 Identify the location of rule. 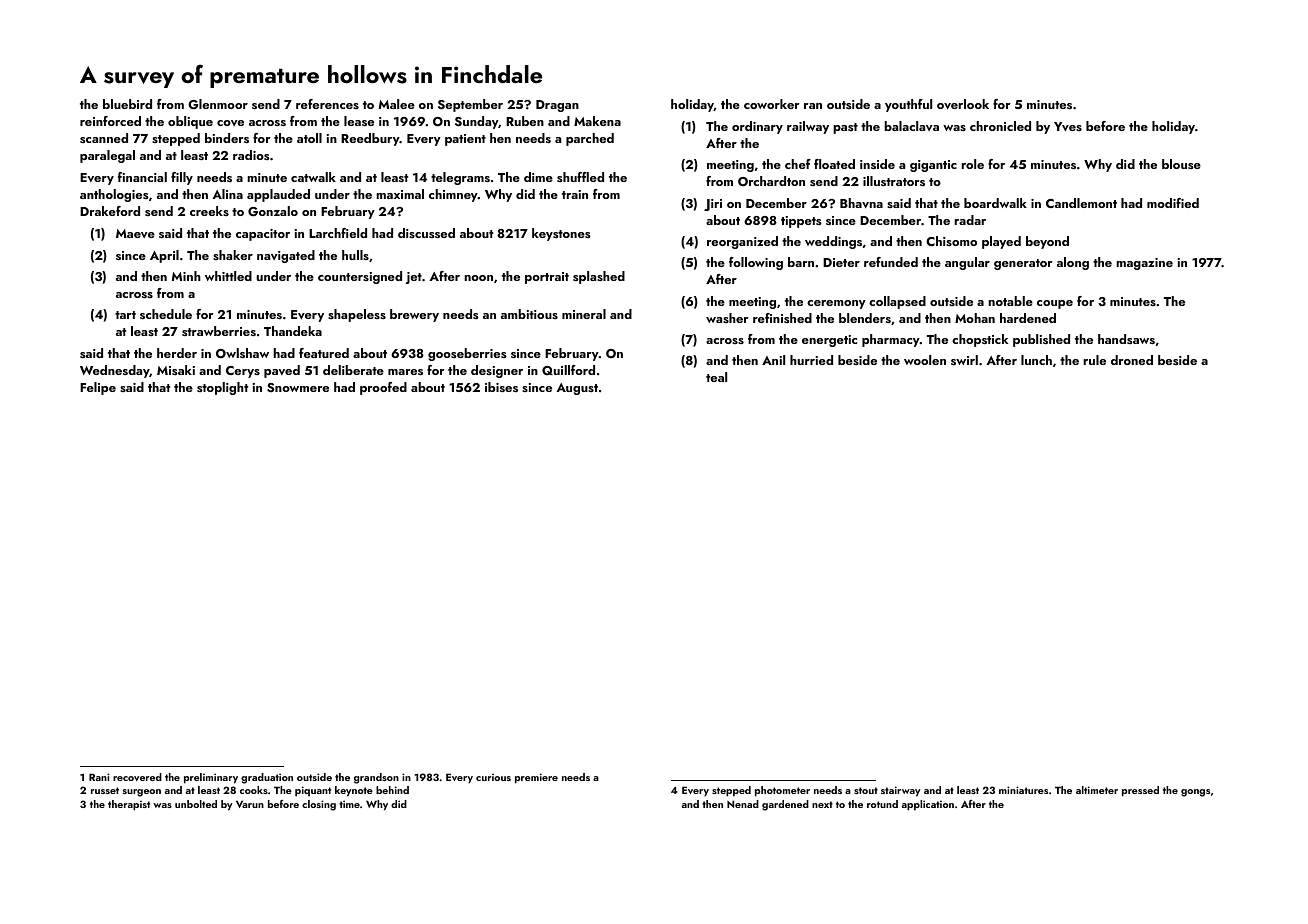
(1094, 360).
